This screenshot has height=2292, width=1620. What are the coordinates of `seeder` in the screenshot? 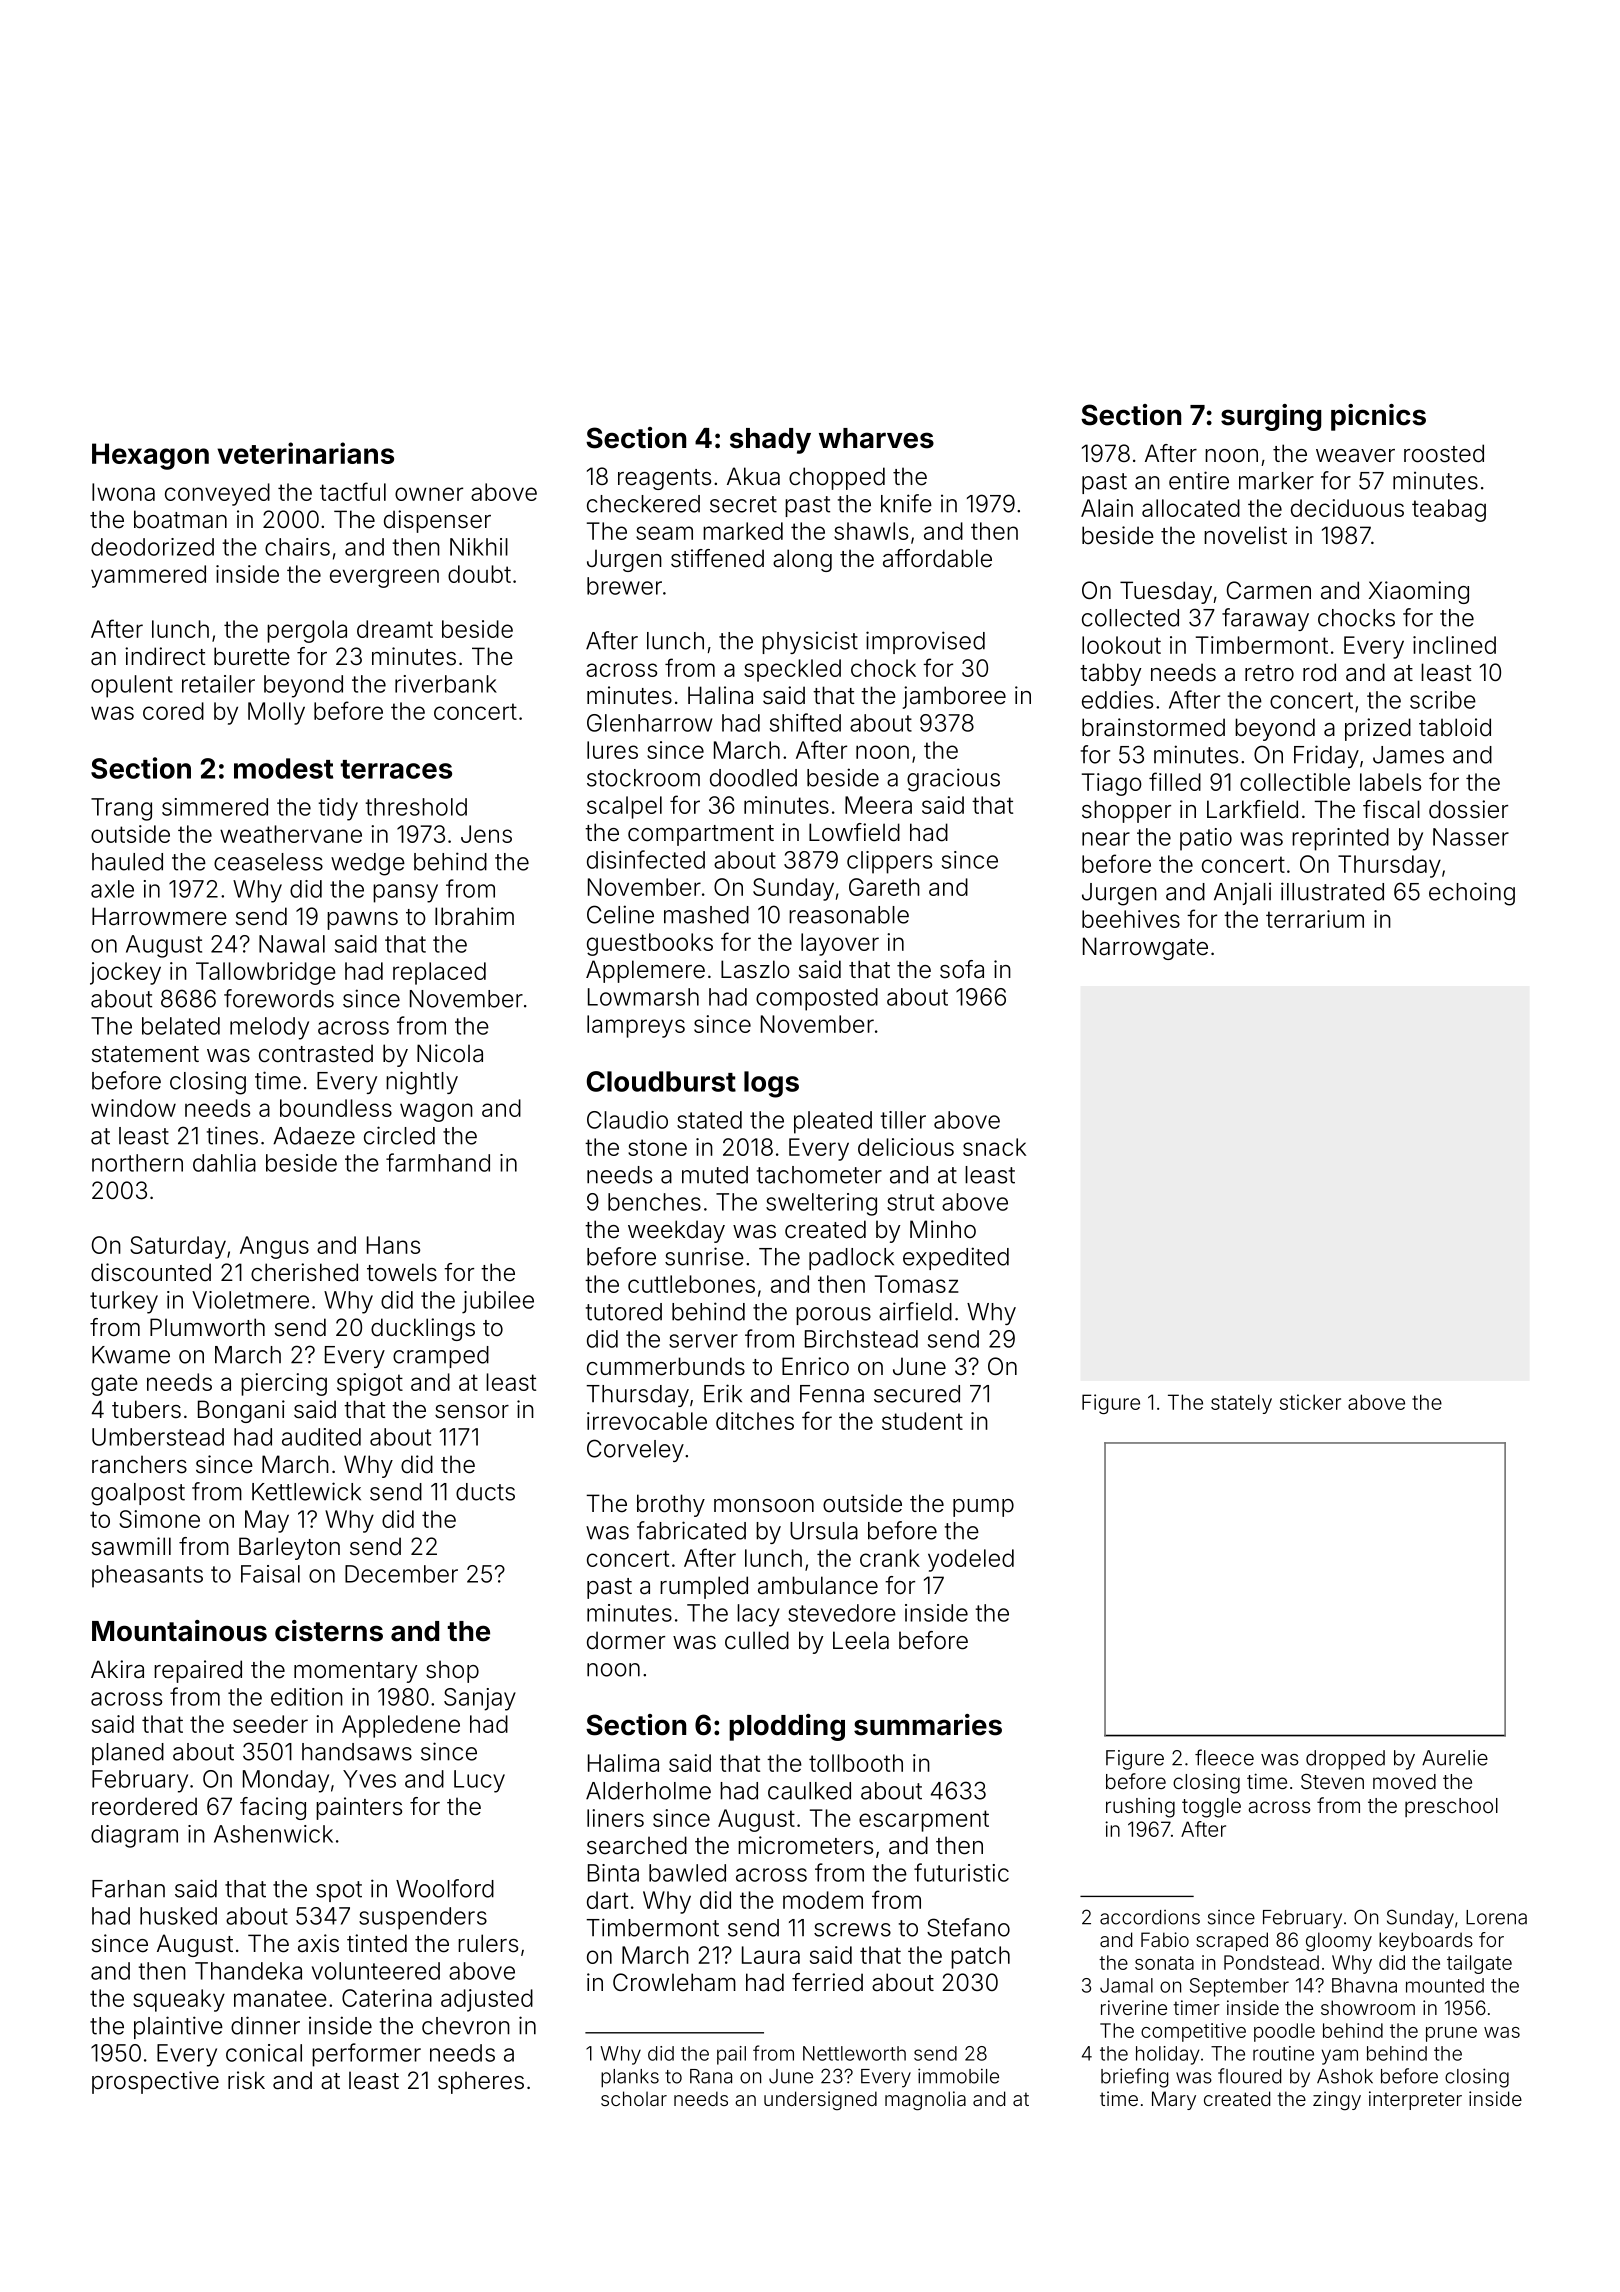 It's located at (270, 1724).
